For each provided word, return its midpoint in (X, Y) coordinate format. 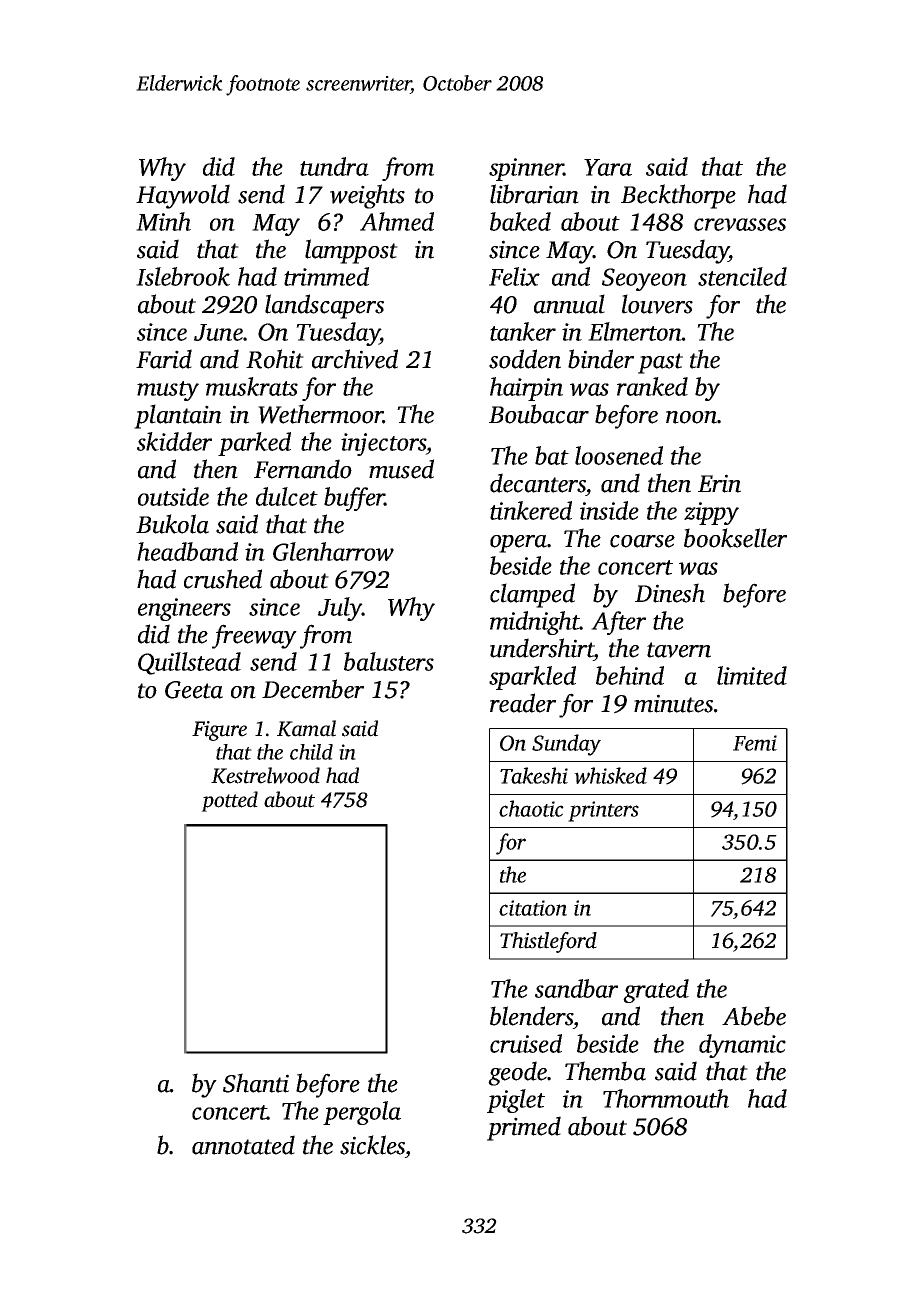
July (340, 609)
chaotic (531, 808)
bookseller (735, 538)
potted (229, 801)
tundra (334, 166)
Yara (608, 167)
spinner (526, 169)
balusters (389, 661)
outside (173, 496)
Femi (755, 743)
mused (401, 469)
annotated (243, 1145)
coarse (642, 541)
